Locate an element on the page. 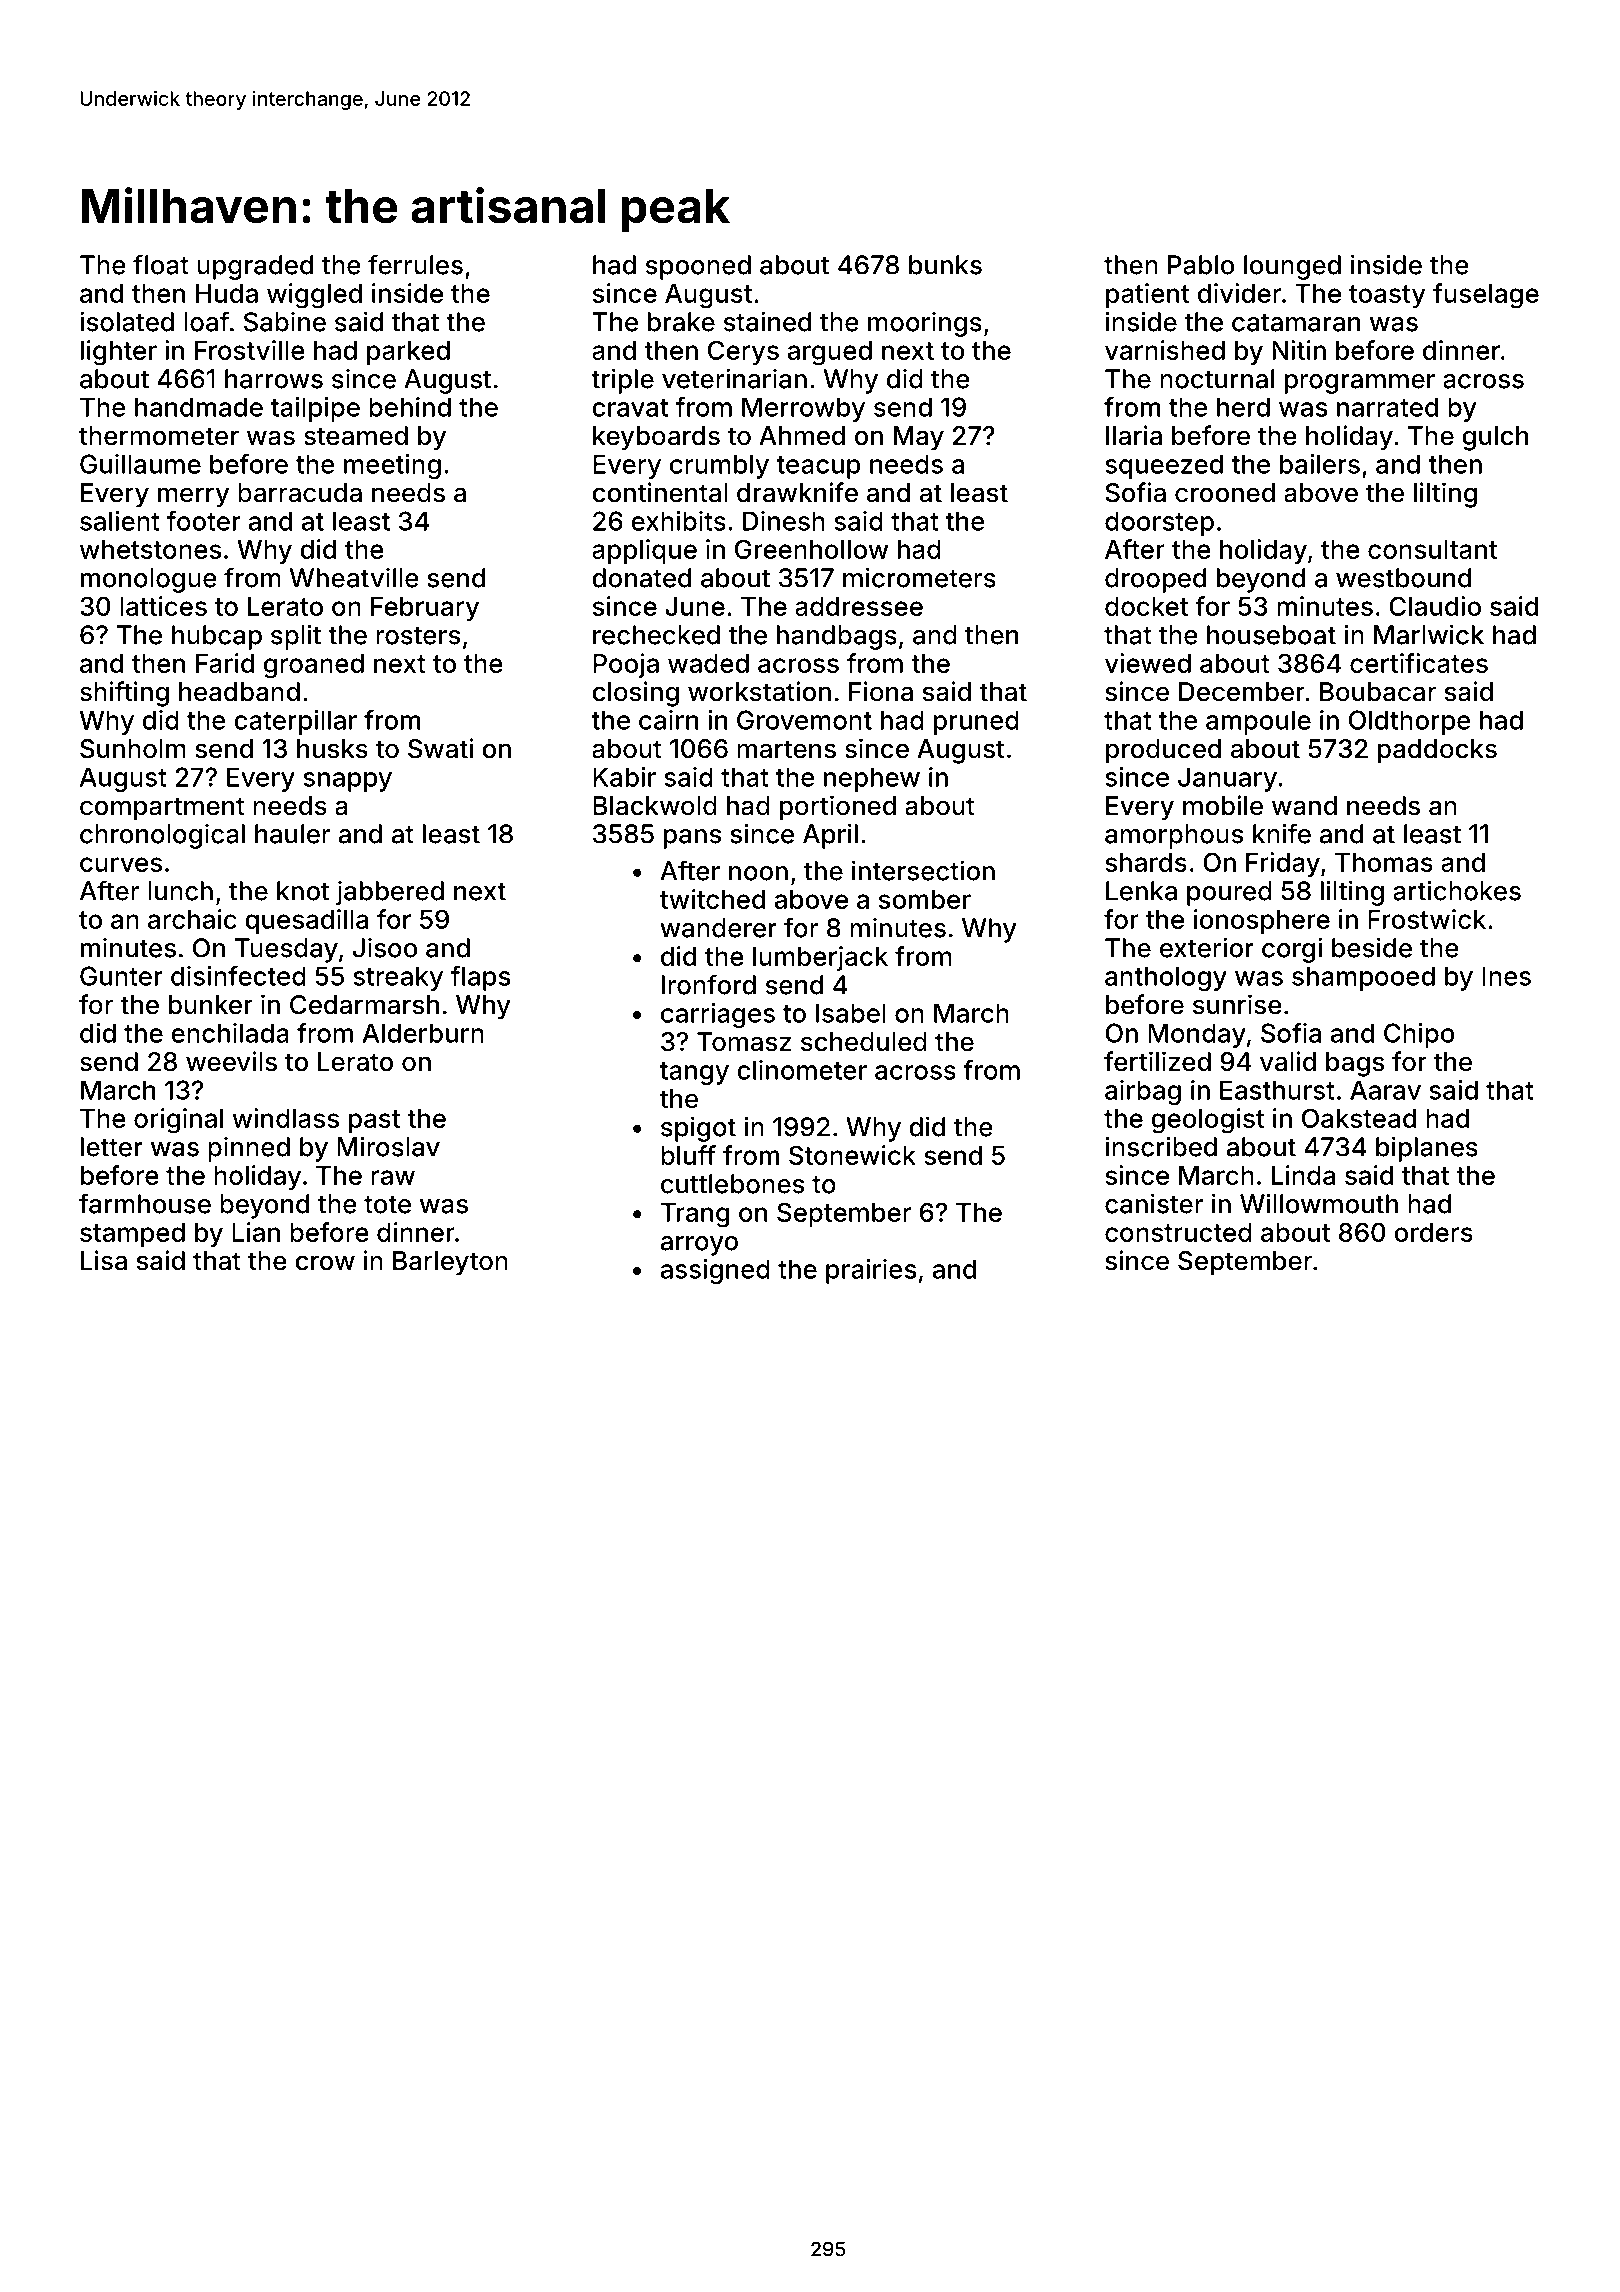 The height and width of the page is (2292, 1620). Barleyton is located at coordinates (450, 1263).
